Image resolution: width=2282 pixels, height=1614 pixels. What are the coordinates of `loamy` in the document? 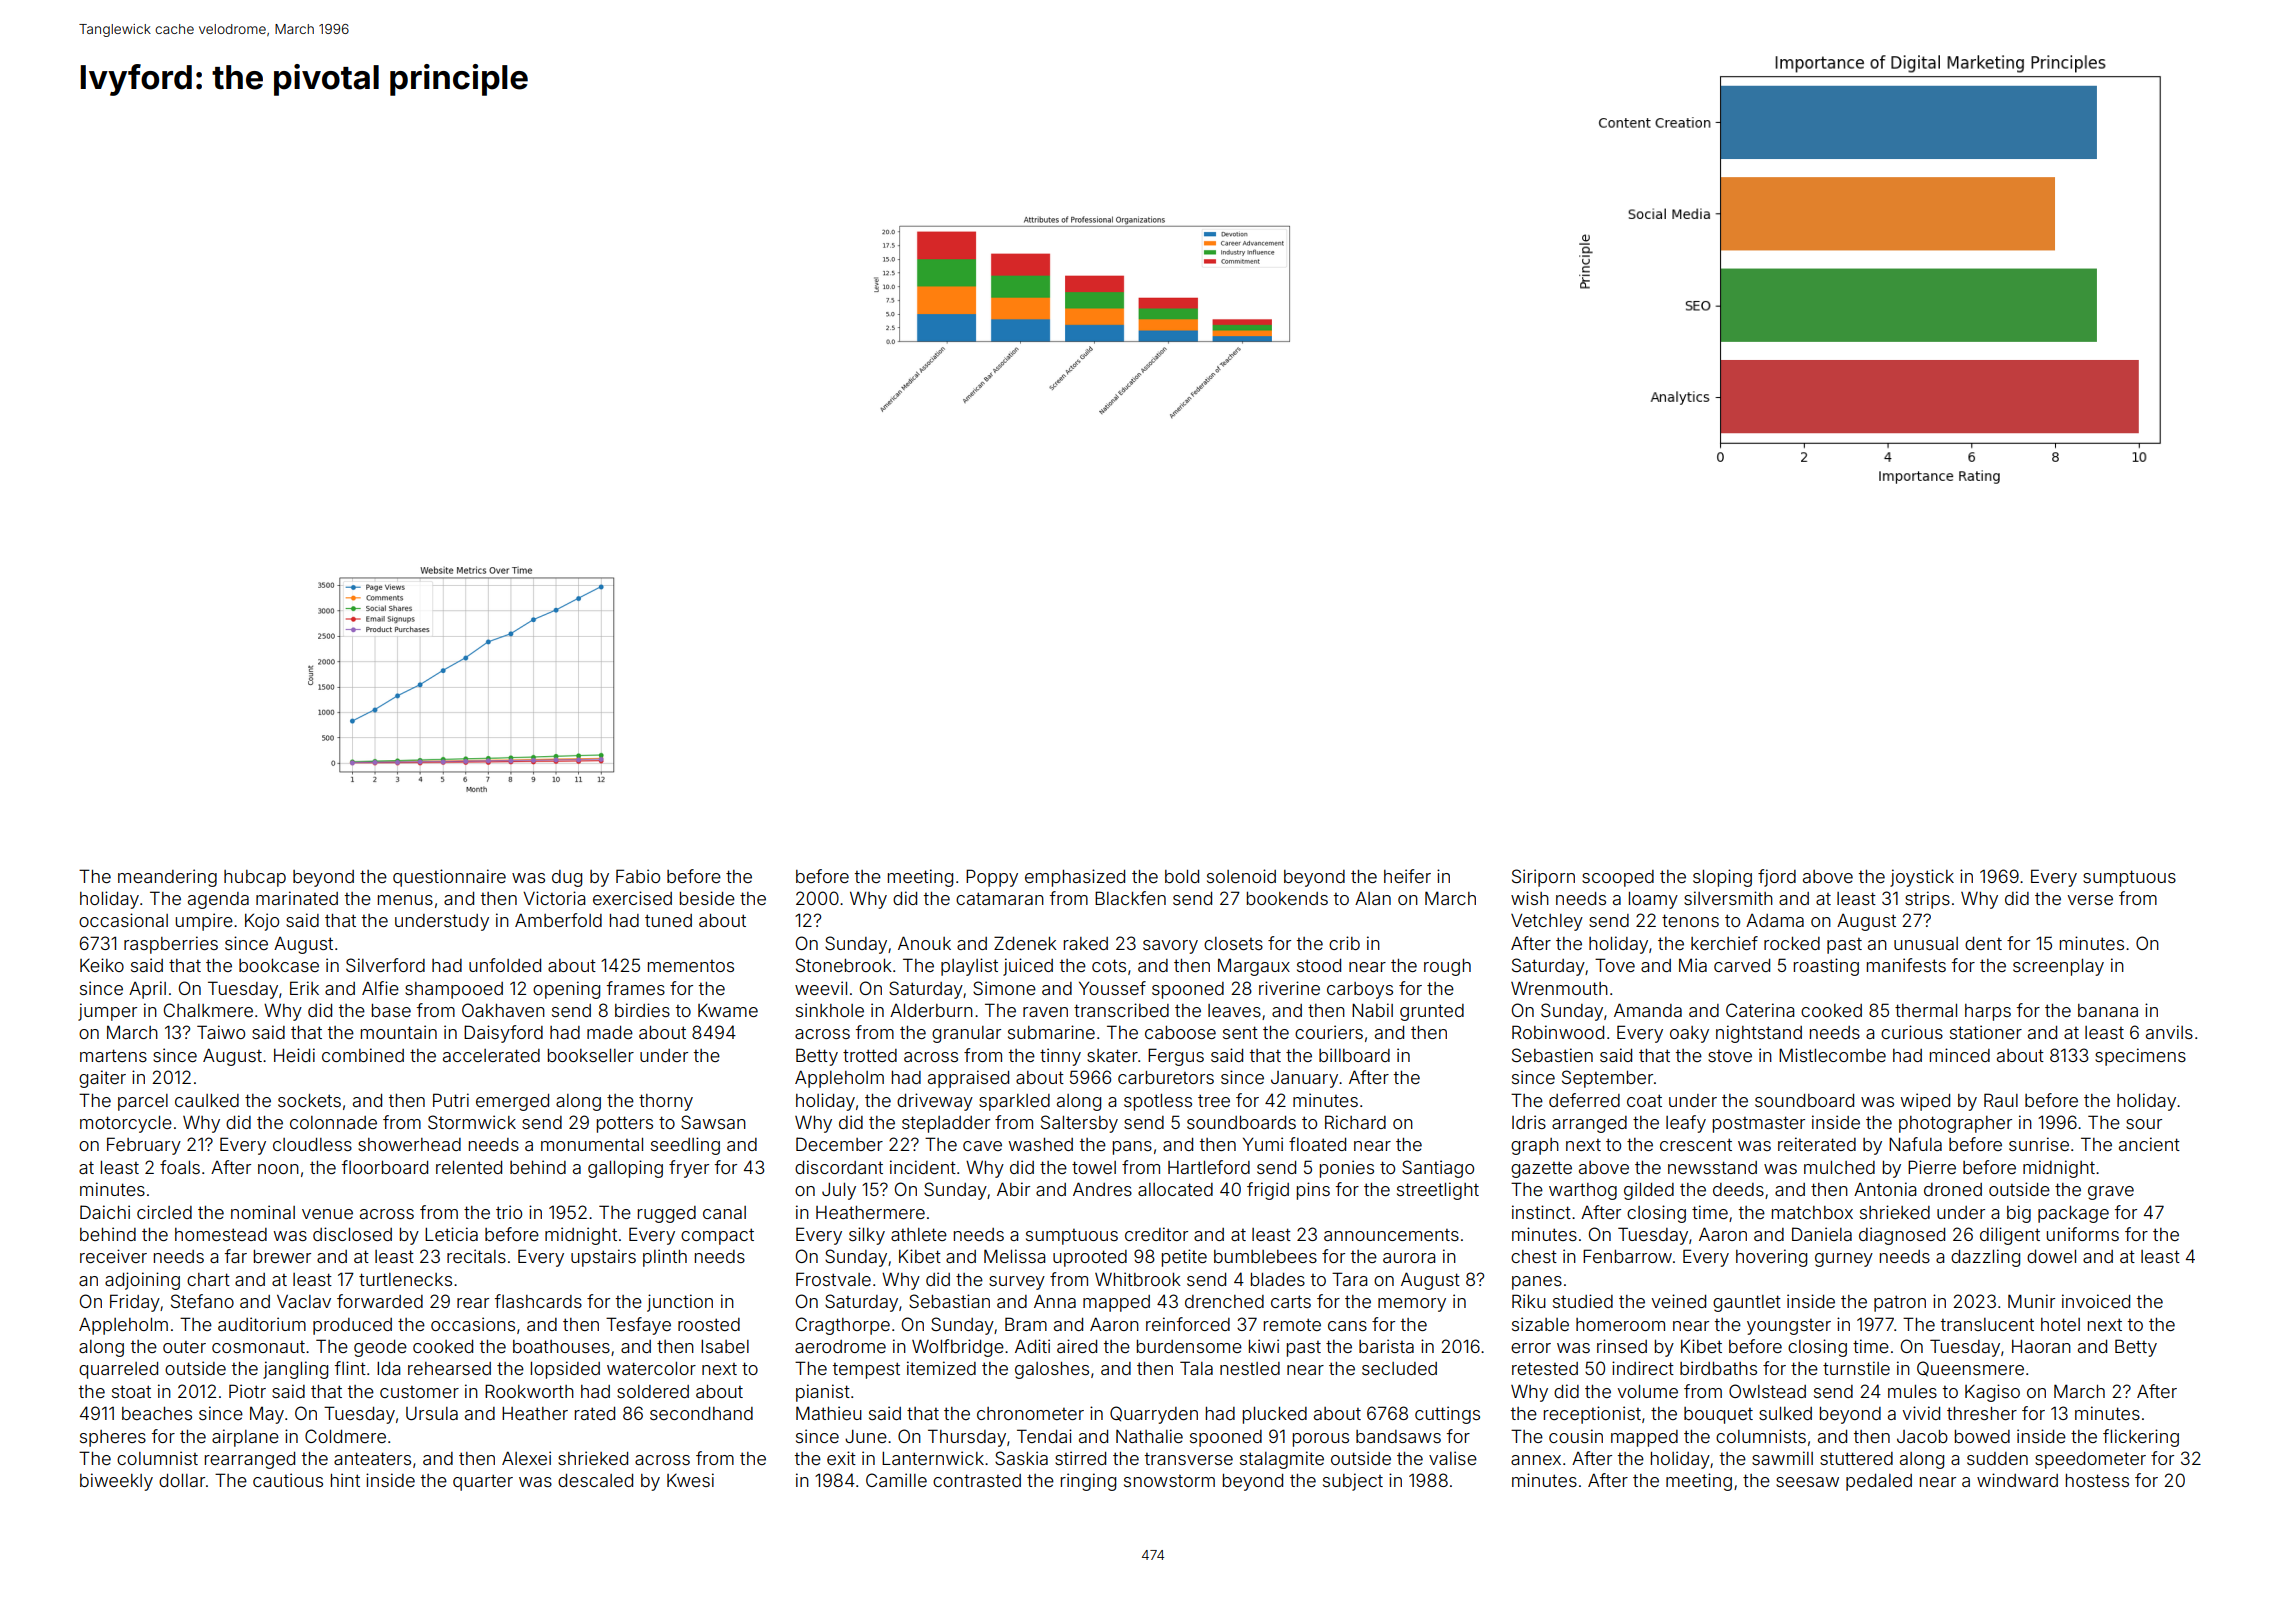 It's located at (1653, 900).
